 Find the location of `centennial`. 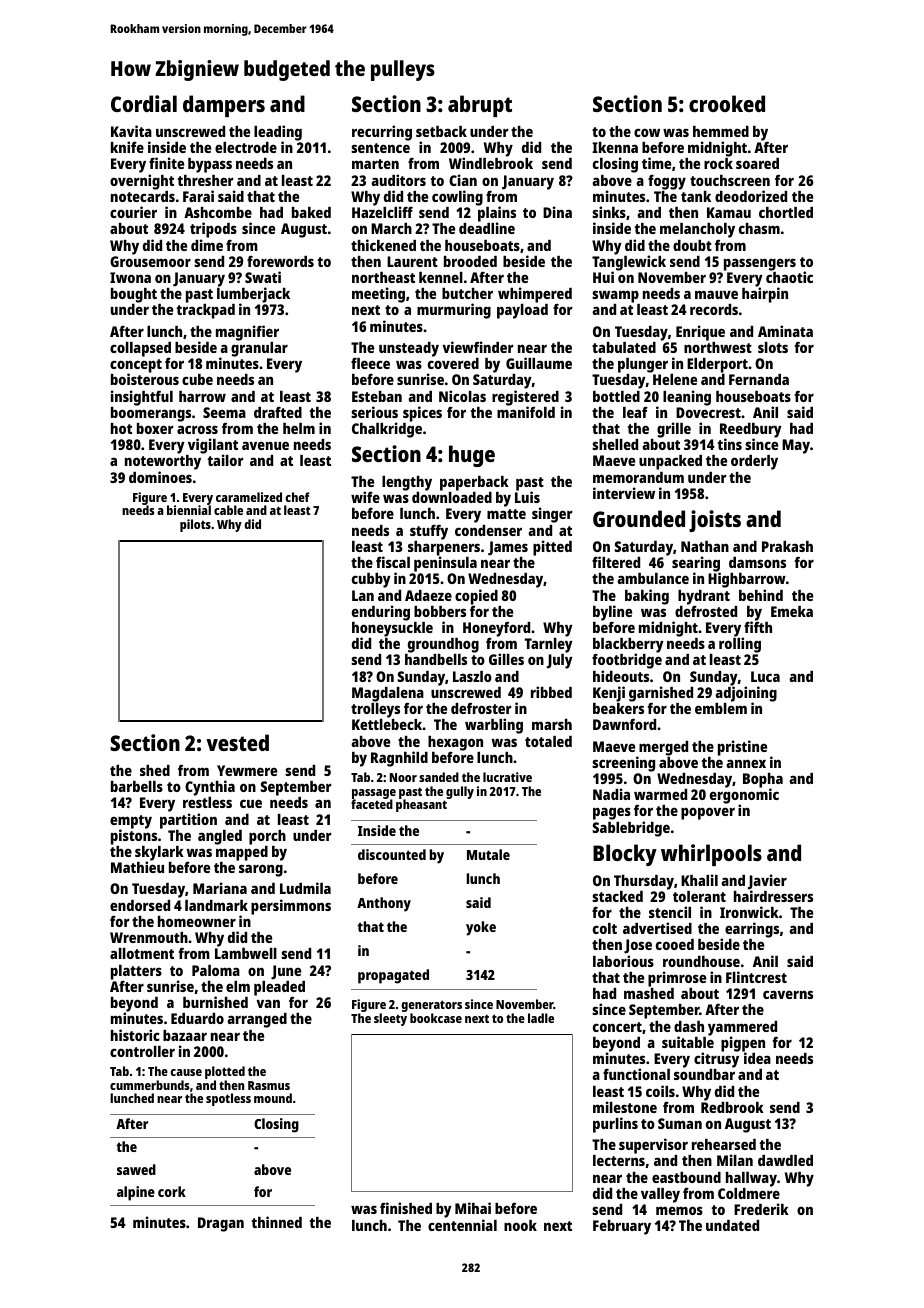

centennial is located at coordinates (462, 1225).
